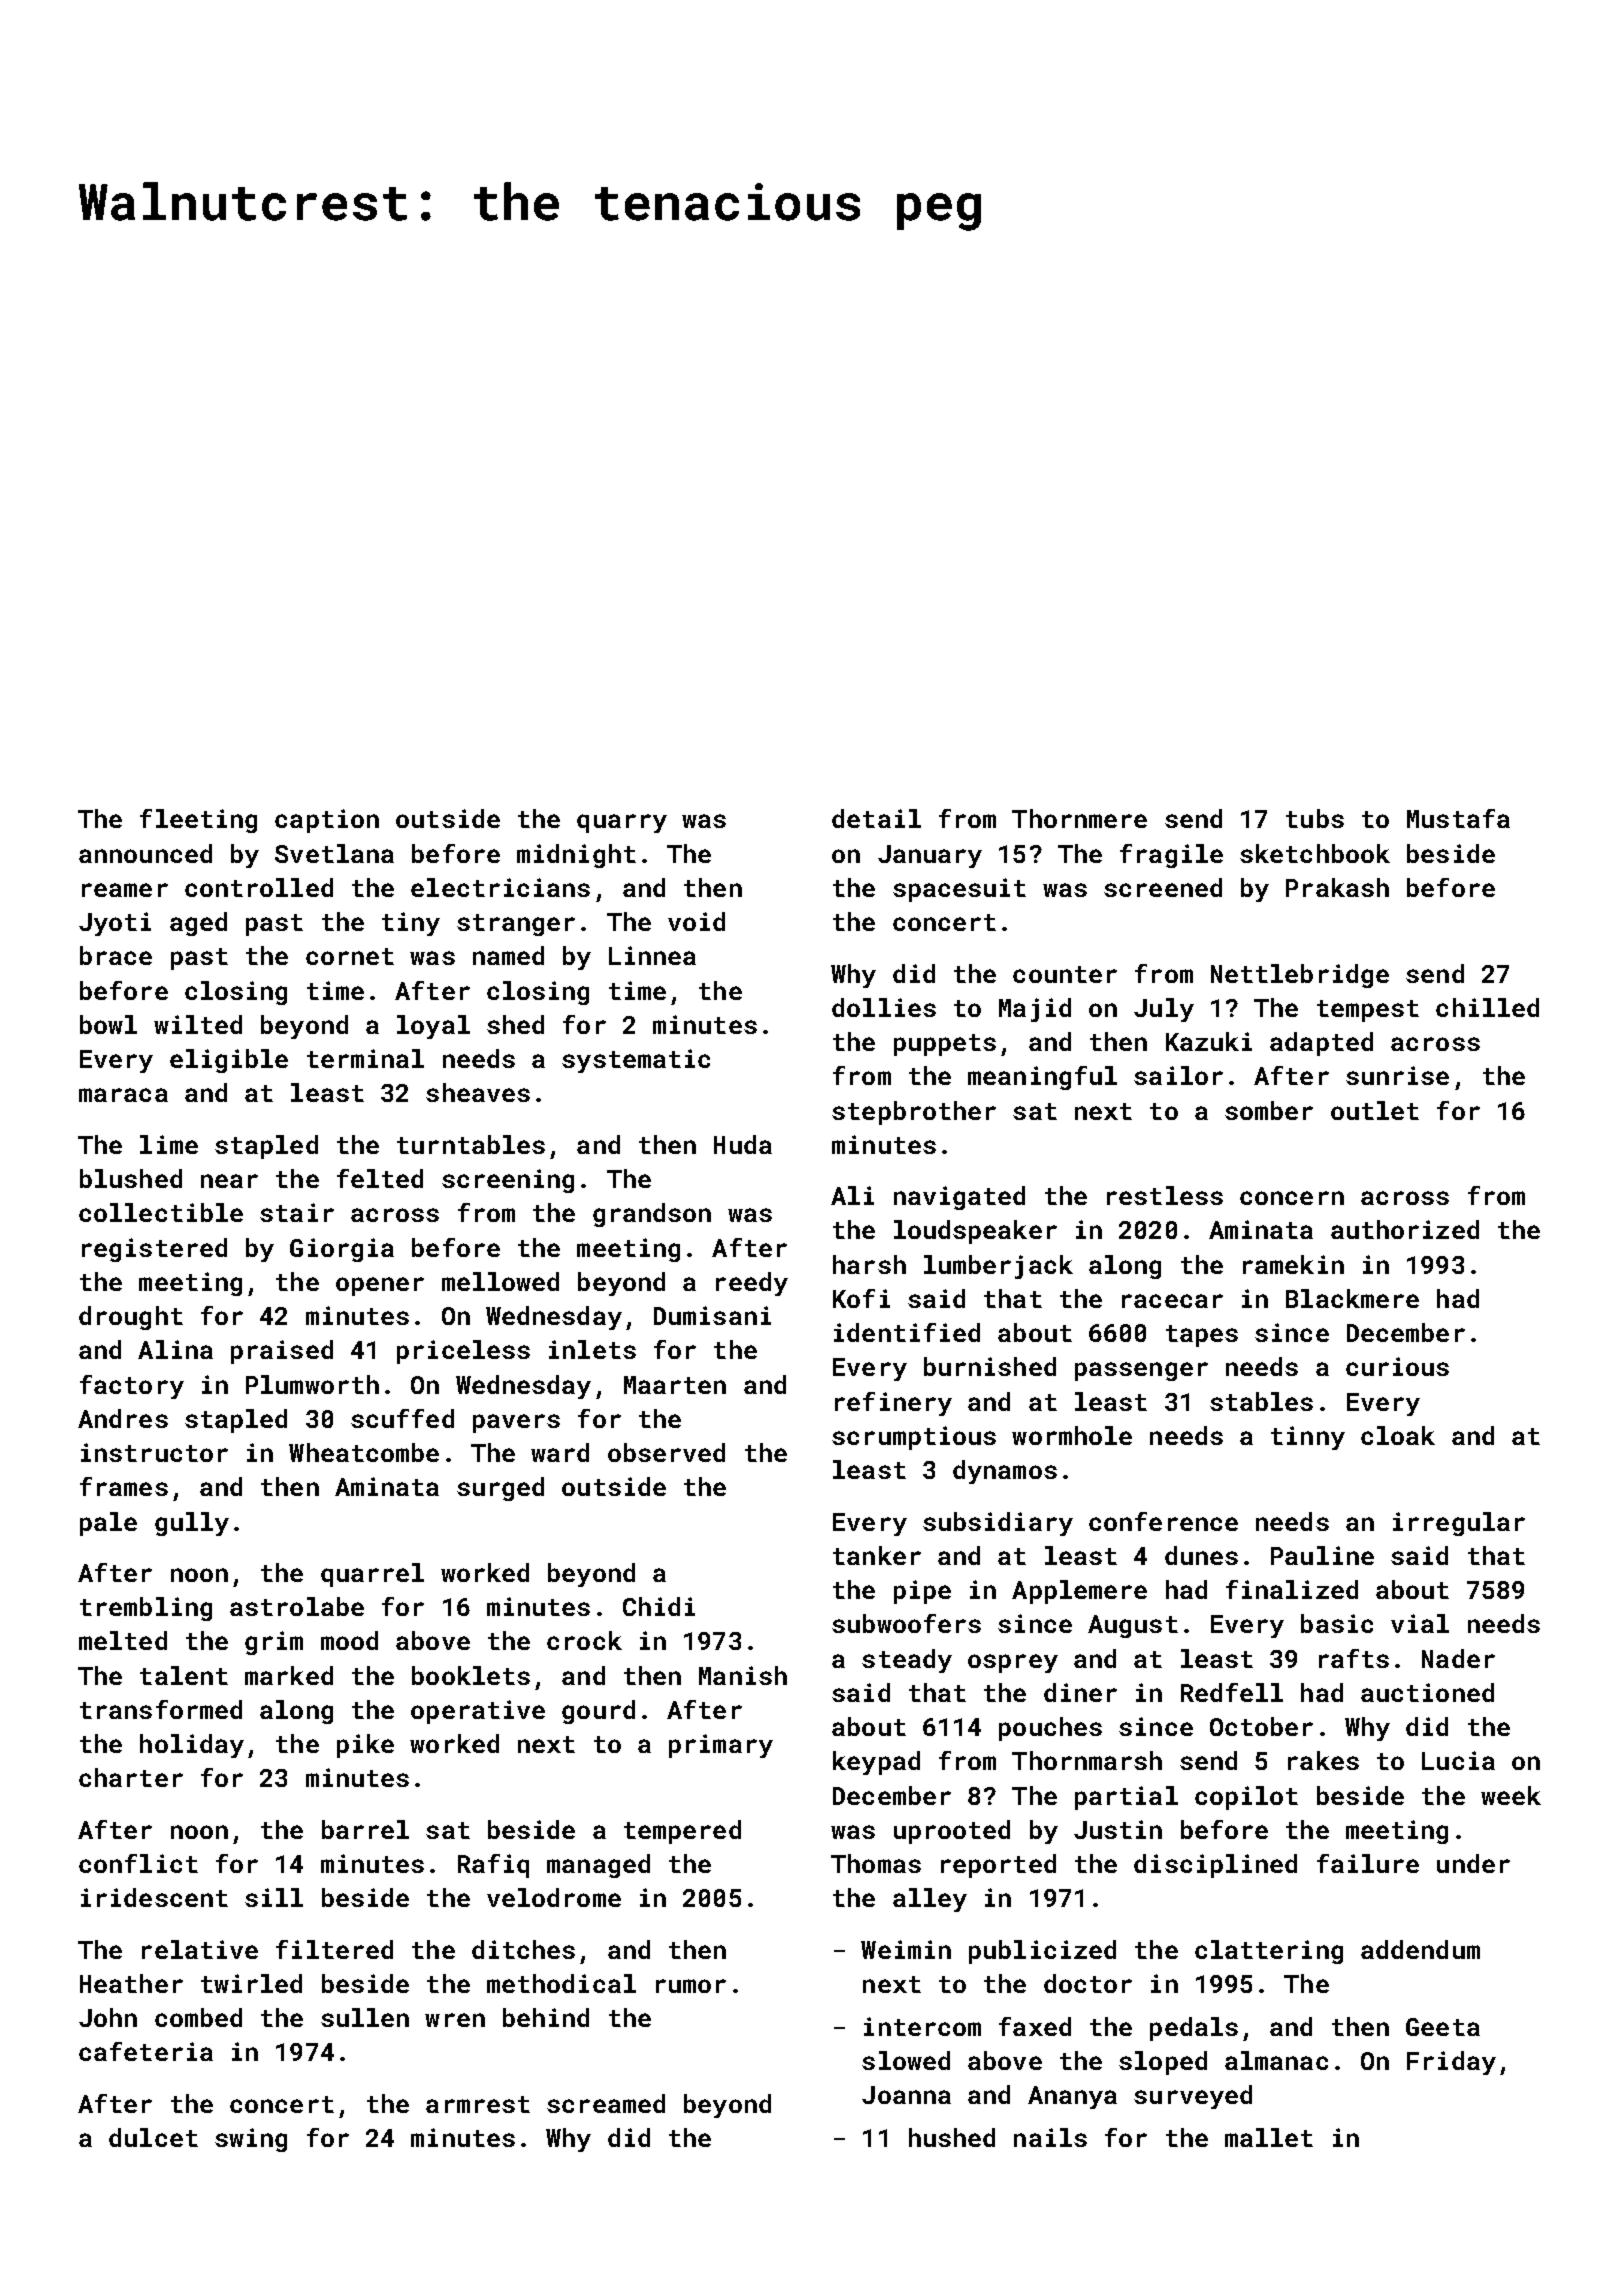 The height and width of the screenshot is (2292, 1620). I want to click on swing, so click(251, 2140).
